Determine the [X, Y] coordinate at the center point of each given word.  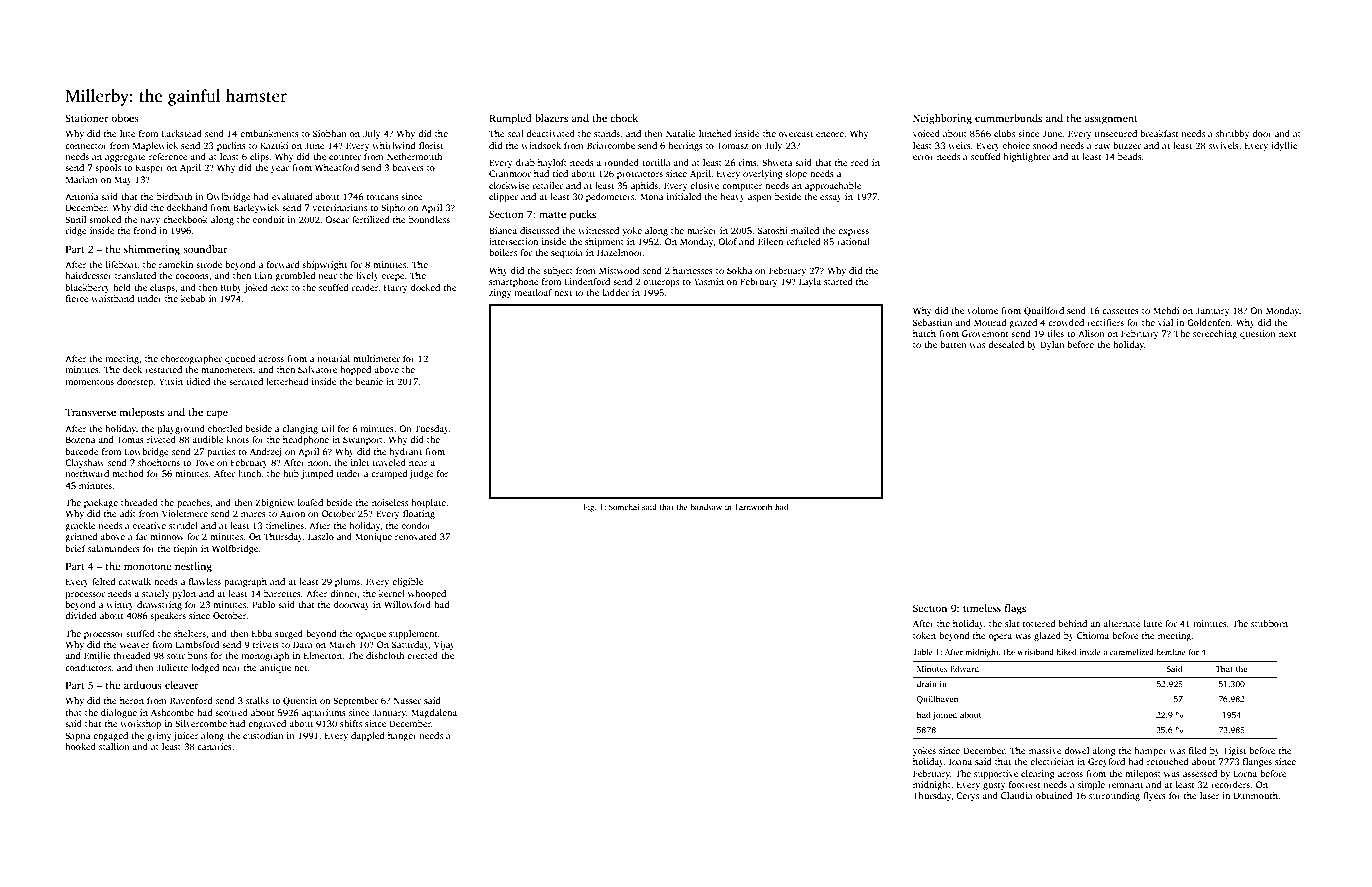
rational [853, 241]
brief [75, 548]
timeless [982, 608]
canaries [214, 746]
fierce [77, 298]
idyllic [1284, 146]
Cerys [967, 796]
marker [702, 230]
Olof [727, 241]
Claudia [1017, 795]
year [280, 169]
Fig [588, 508]
